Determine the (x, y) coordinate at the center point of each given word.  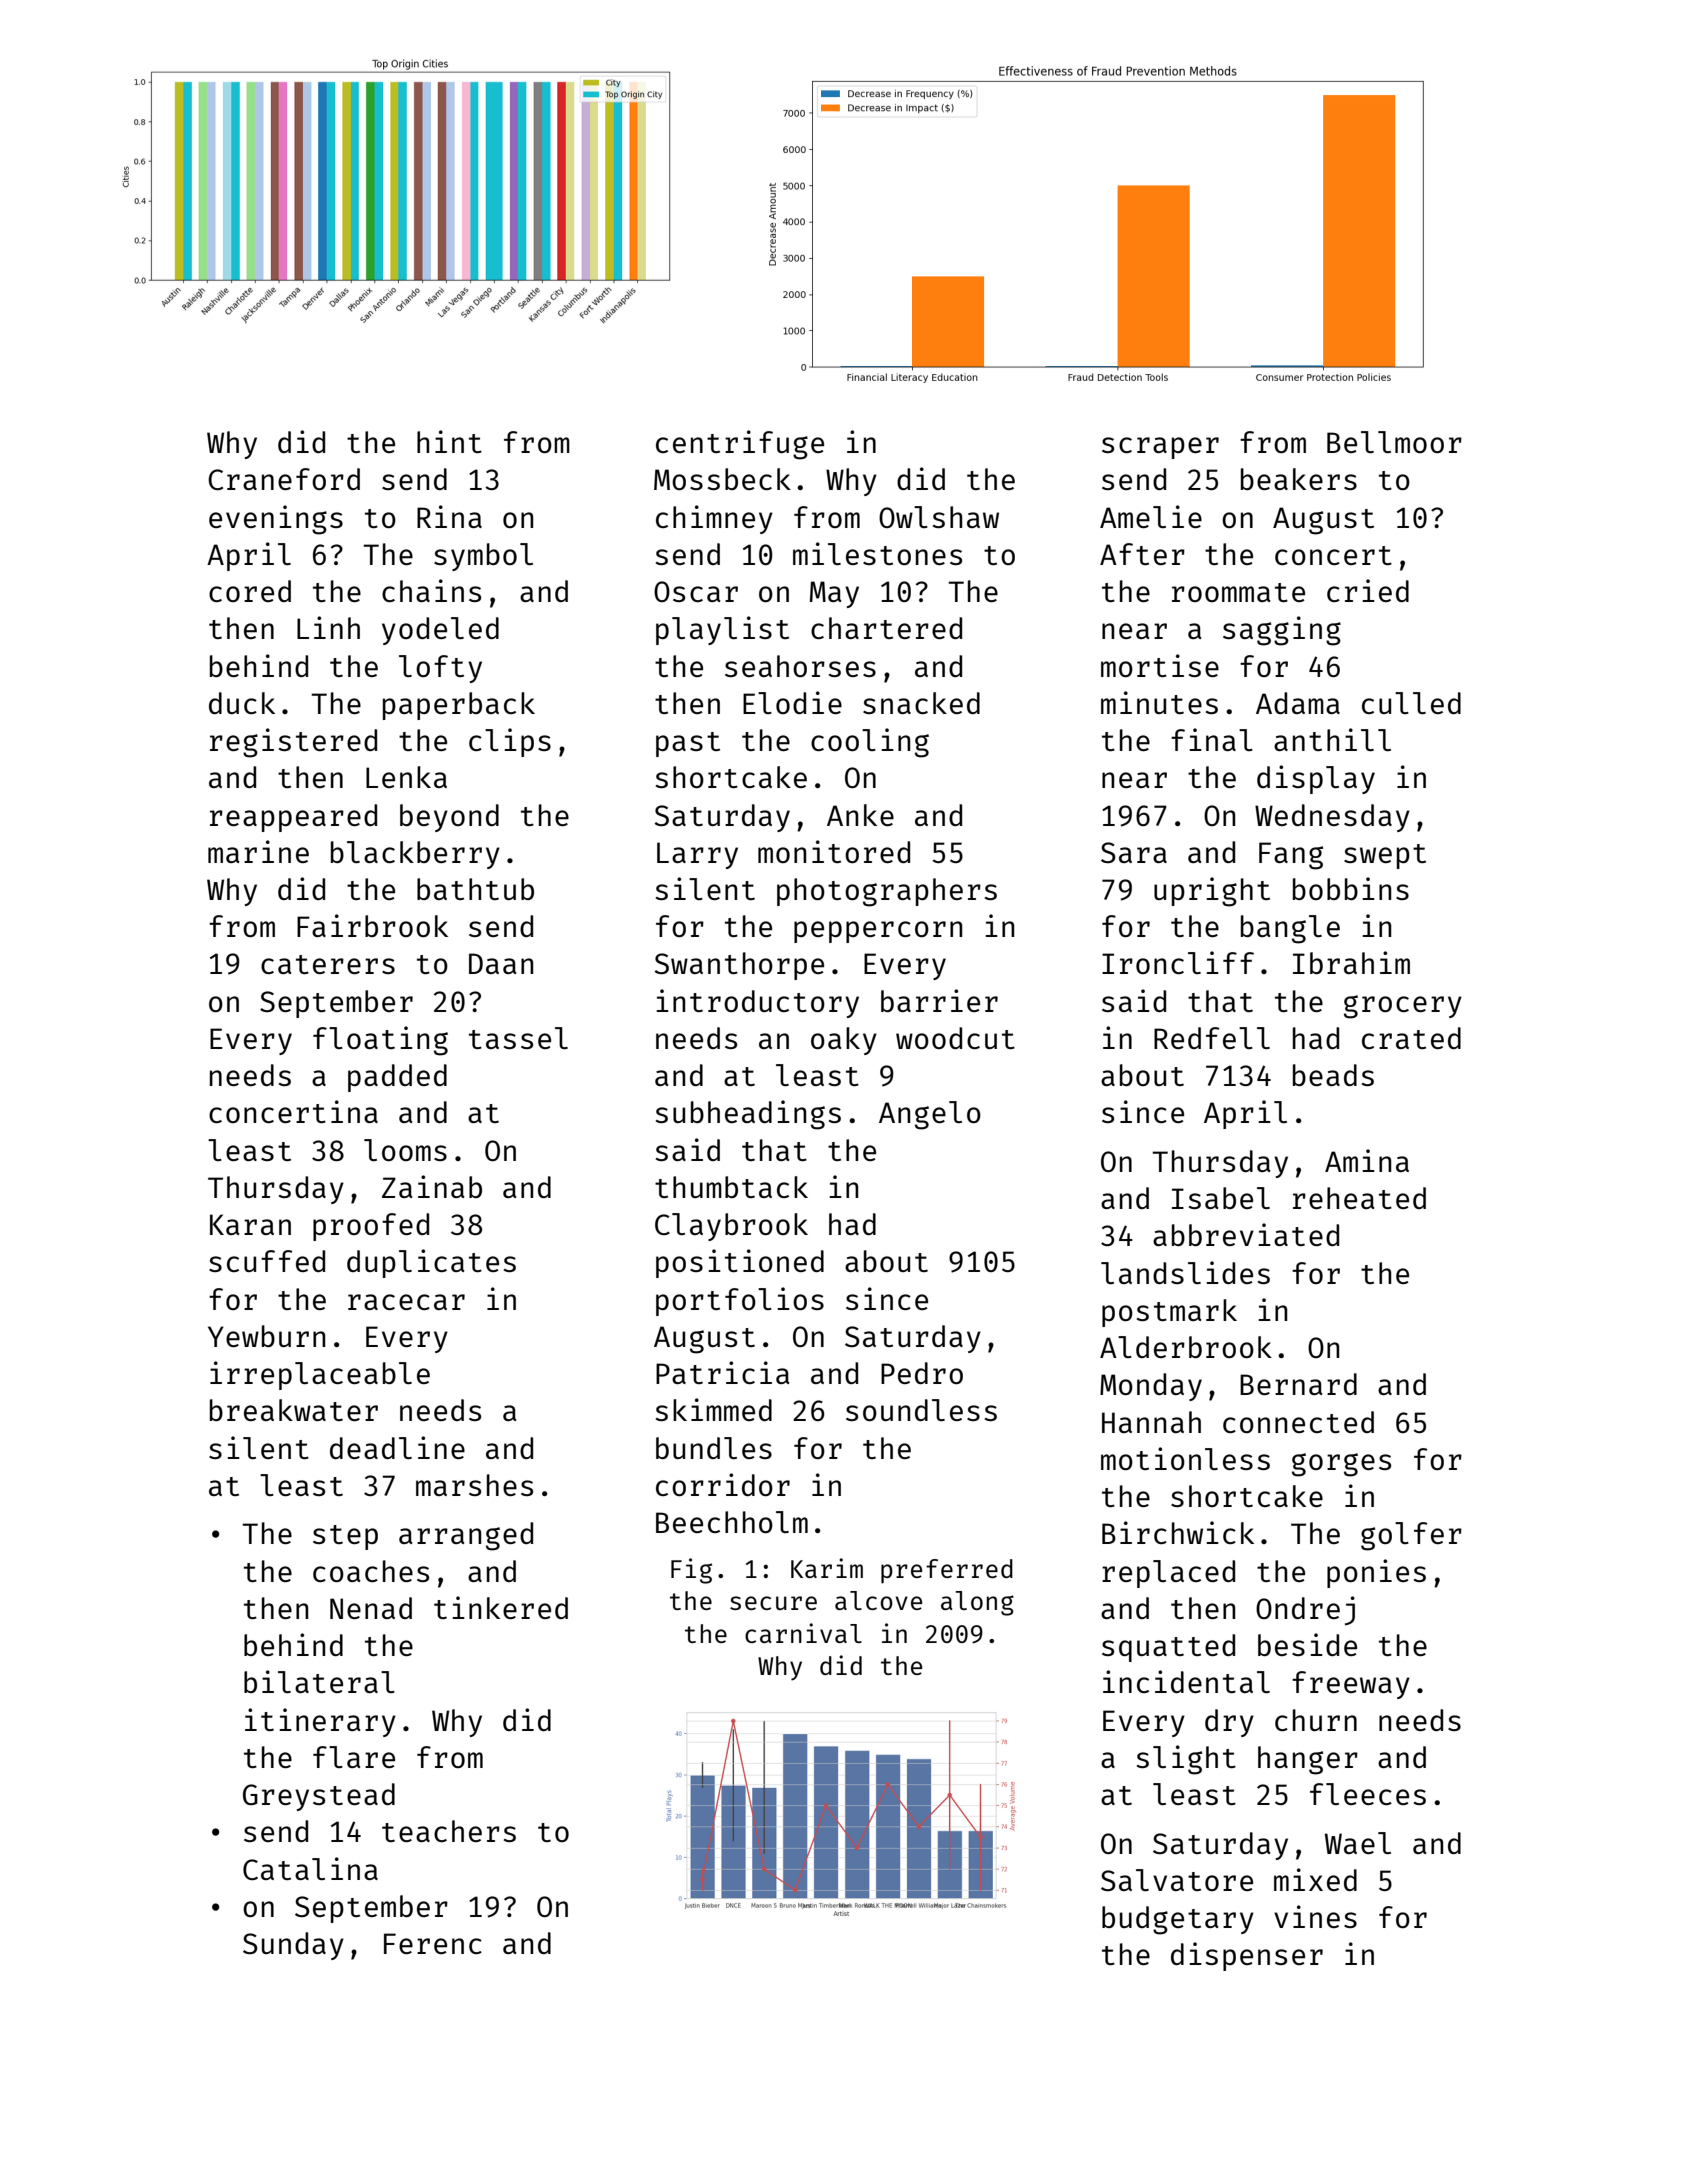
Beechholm (732, 1522)
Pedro (922, 1373)
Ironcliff (1178, 962)
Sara (1134, 852)
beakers (1299, 479)
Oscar (696, 591)
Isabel (1221, 1198)
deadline (397, 1447)
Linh (328, 627)
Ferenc (433, 1943)
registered (293, 743)
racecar (406, 1302)
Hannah (1151, 1422)
